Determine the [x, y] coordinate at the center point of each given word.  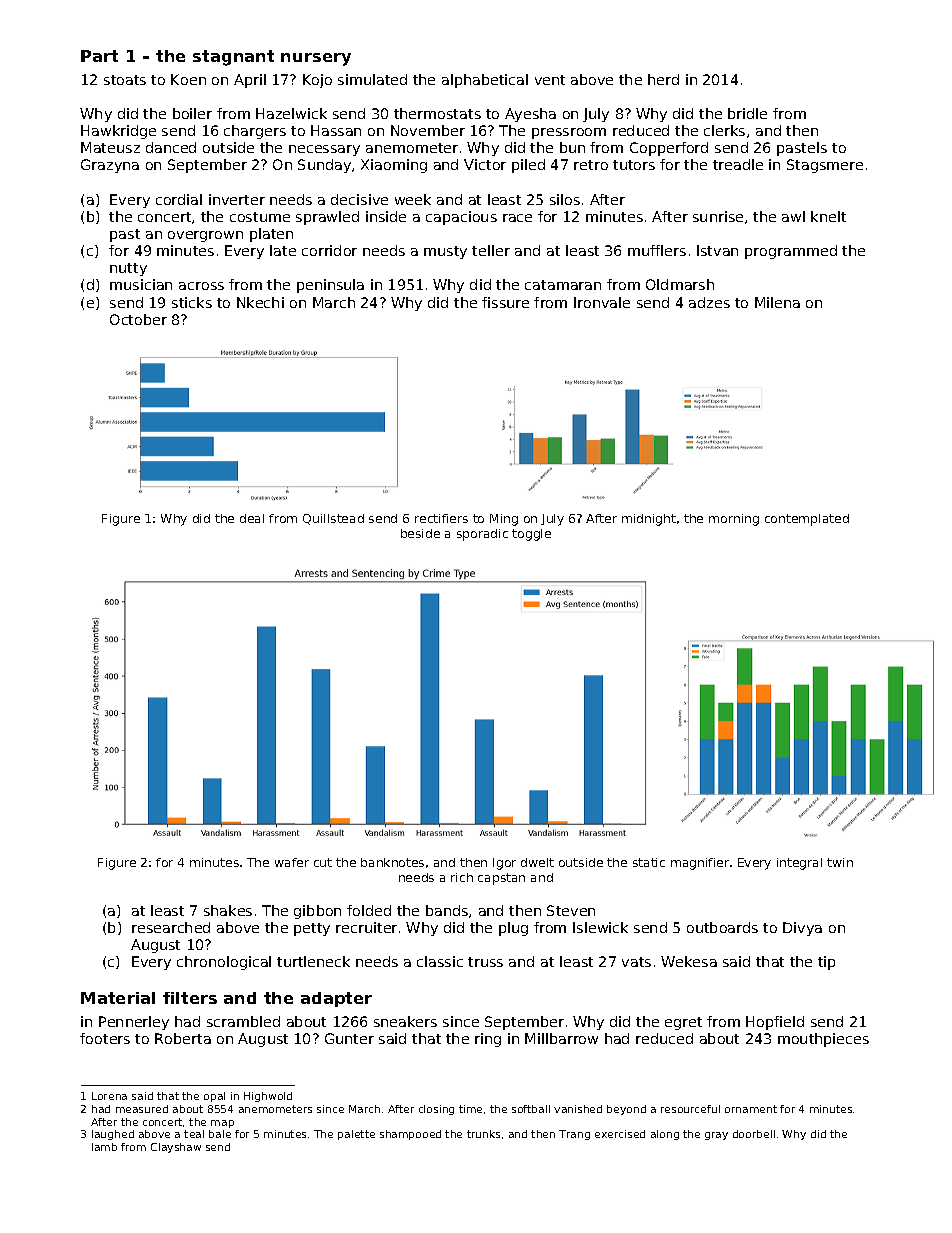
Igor [504, 864]
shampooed [410, 1135]
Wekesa [689, 961]
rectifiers [441, 518]
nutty [128, 269]
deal [252, 518]
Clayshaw [176, 1148]
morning [734, 520]
